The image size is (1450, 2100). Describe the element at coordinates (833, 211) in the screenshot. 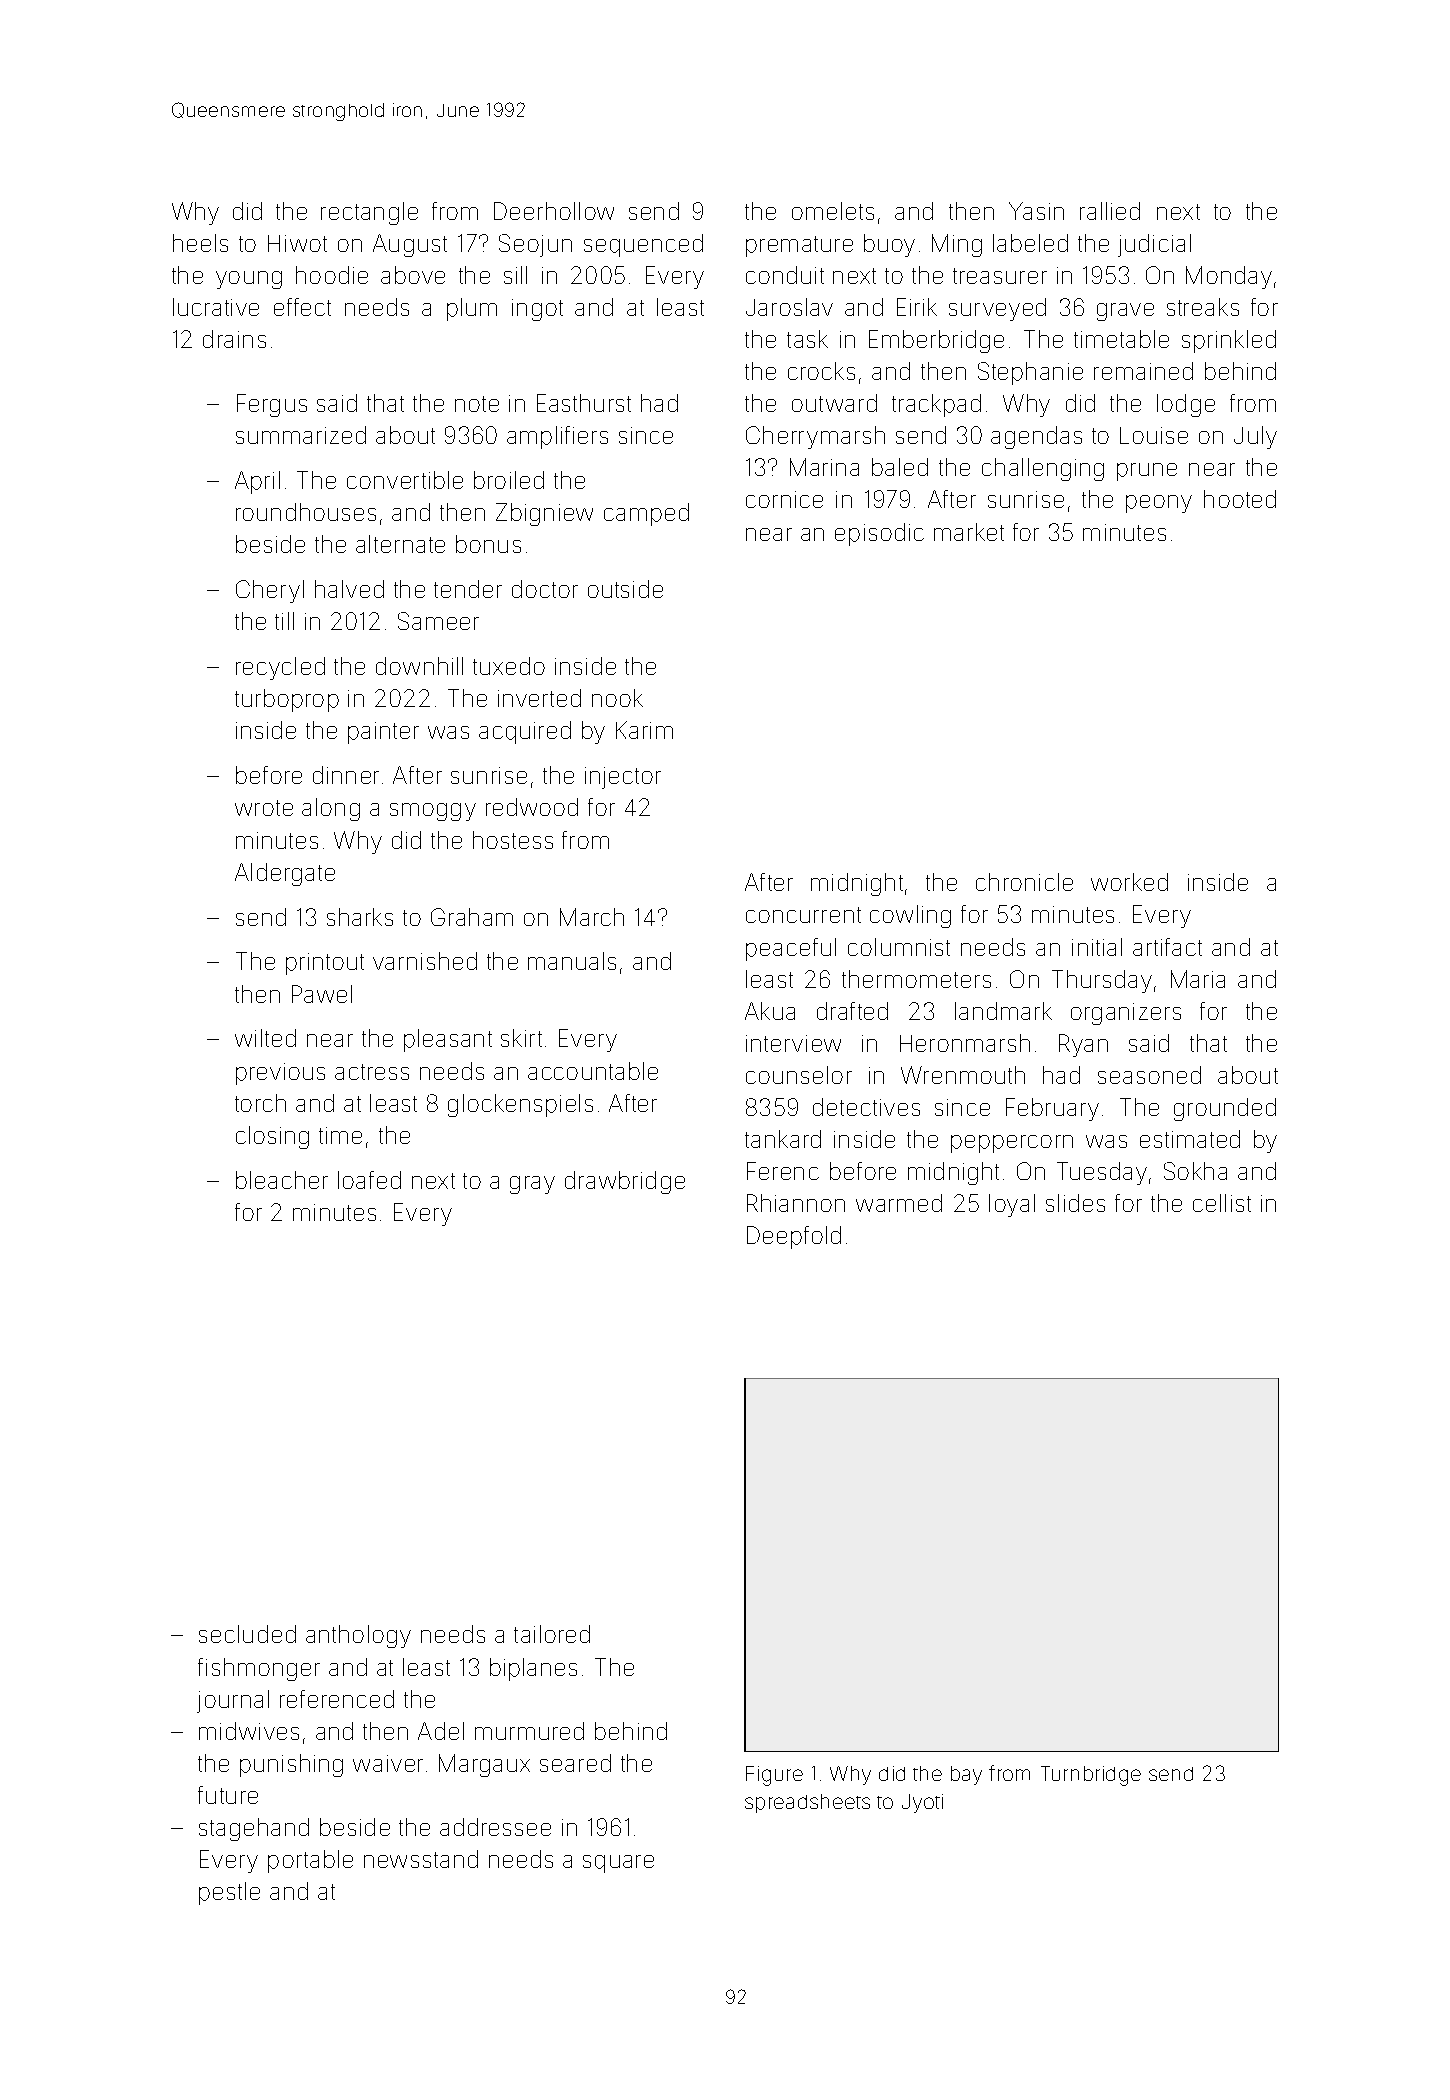

I see `omelets` at that location.
